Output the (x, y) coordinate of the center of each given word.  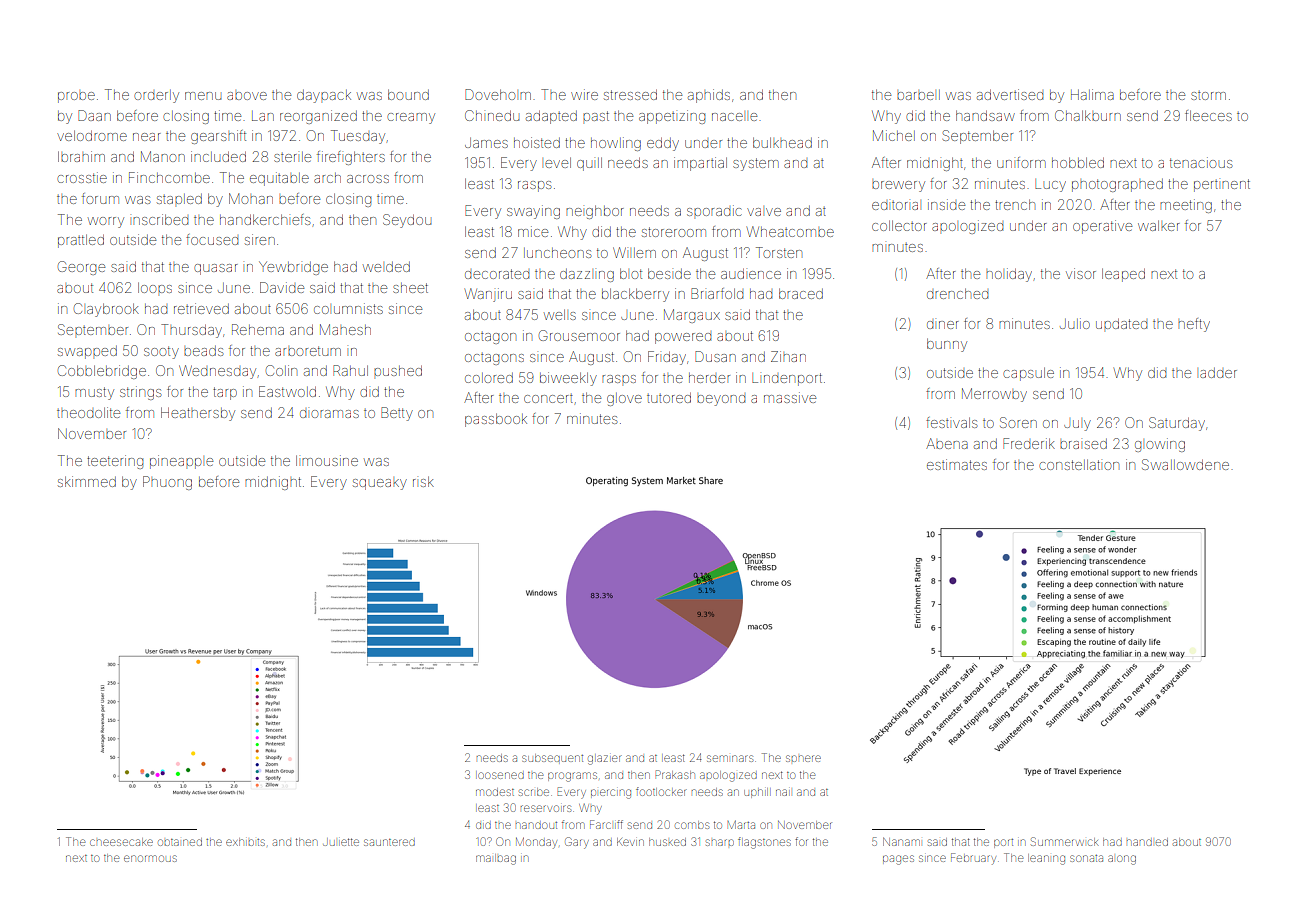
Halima (1092, 94)
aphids (709, 96)
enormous (150, 858)
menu (203, 96)
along (1122, 860)
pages (898, 860)
